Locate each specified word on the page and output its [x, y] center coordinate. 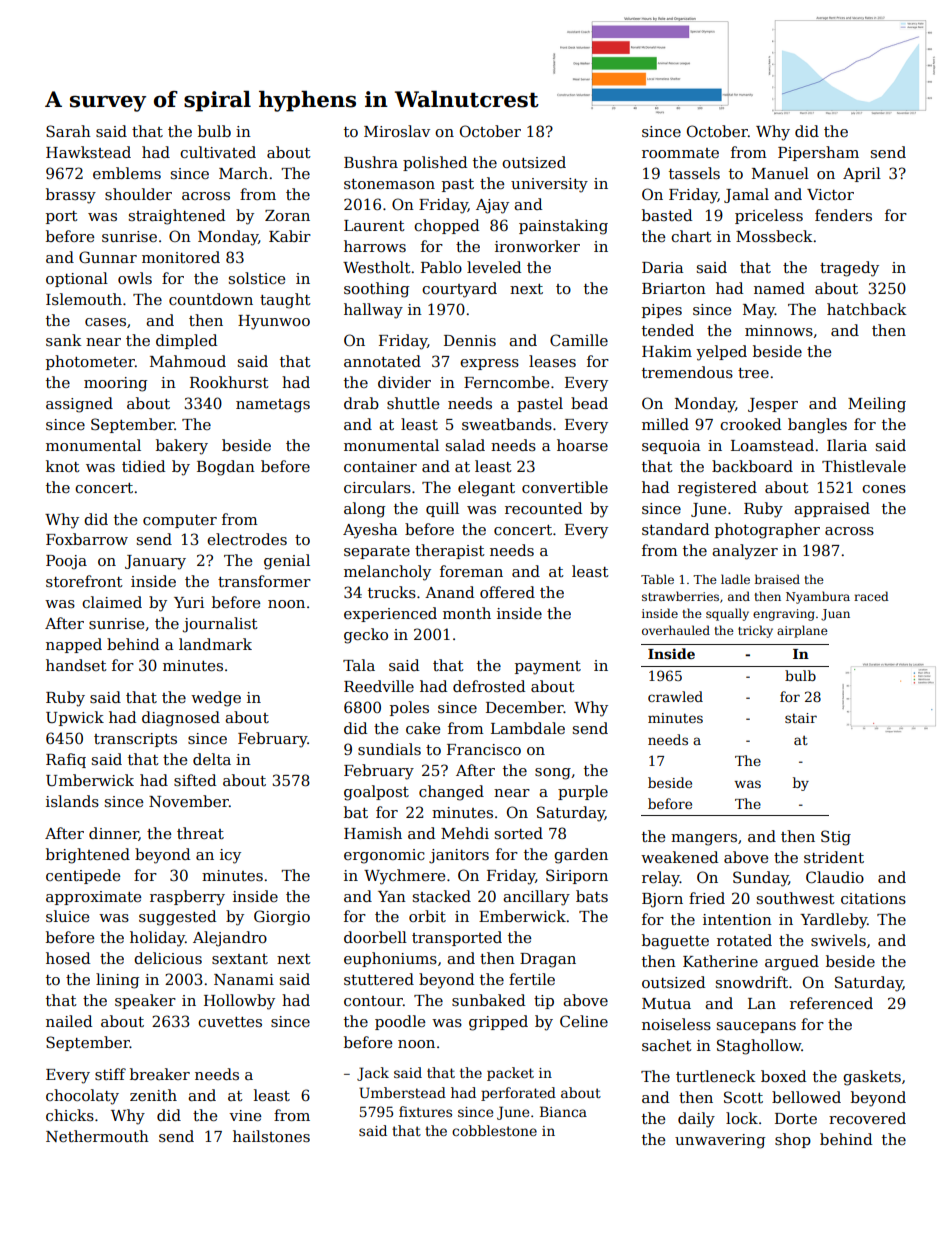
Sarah [68, 131]
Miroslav [397, 131]
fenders [843, 215]
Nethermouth [97, 1136]
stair [801, 718]
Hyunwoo [274, 322]
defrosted [489, 686]
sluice [67, 916]
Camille [579, 340]
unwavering [720, 1141]
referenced [831, 1003]
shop [793, 1140]
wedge [216, 699]
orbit [427, 916]
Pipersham [818, 153]
